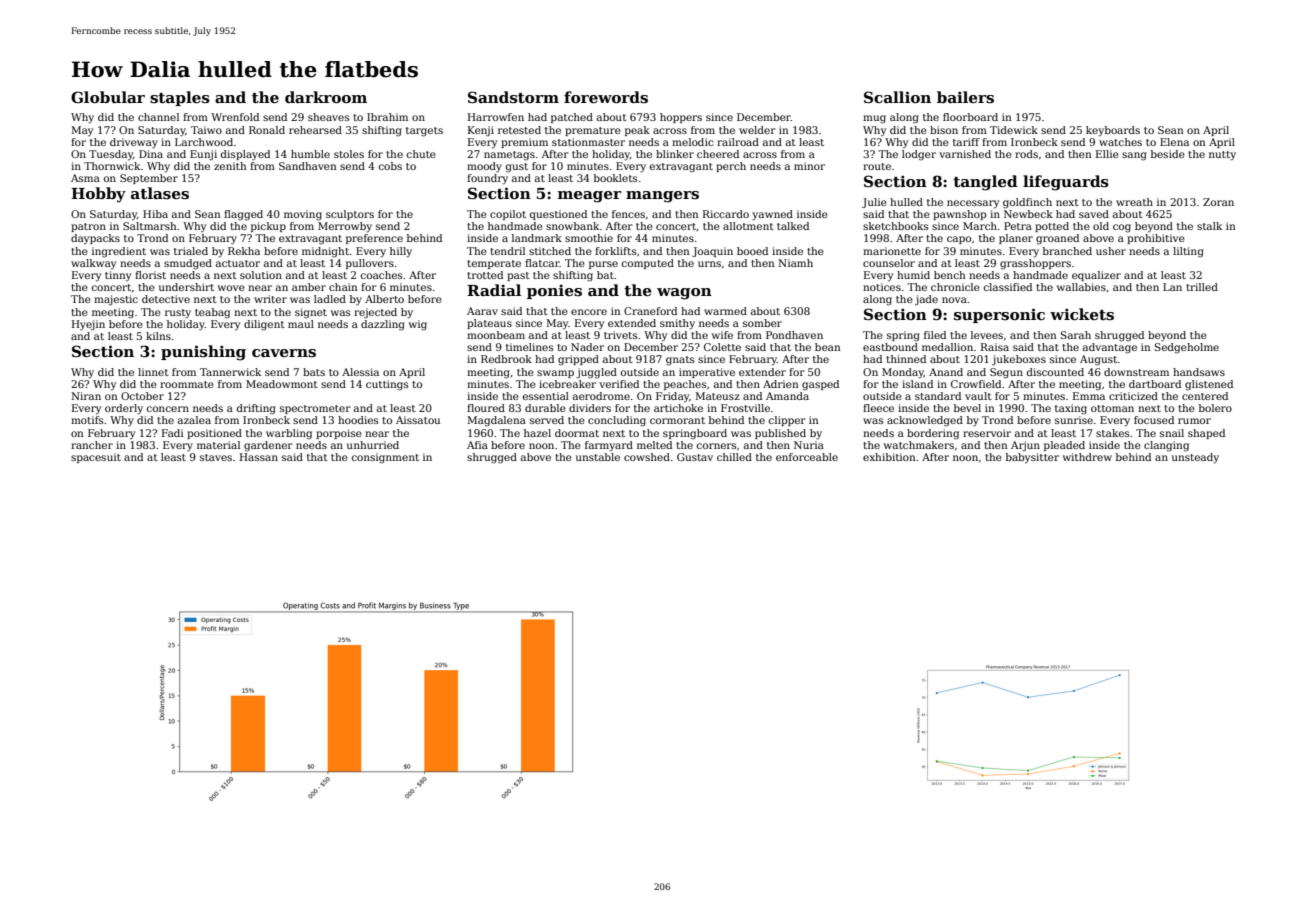  What do you see at coordinates (965, 97) in the document?
I see `bailers` at bounding box center [965, 97].
